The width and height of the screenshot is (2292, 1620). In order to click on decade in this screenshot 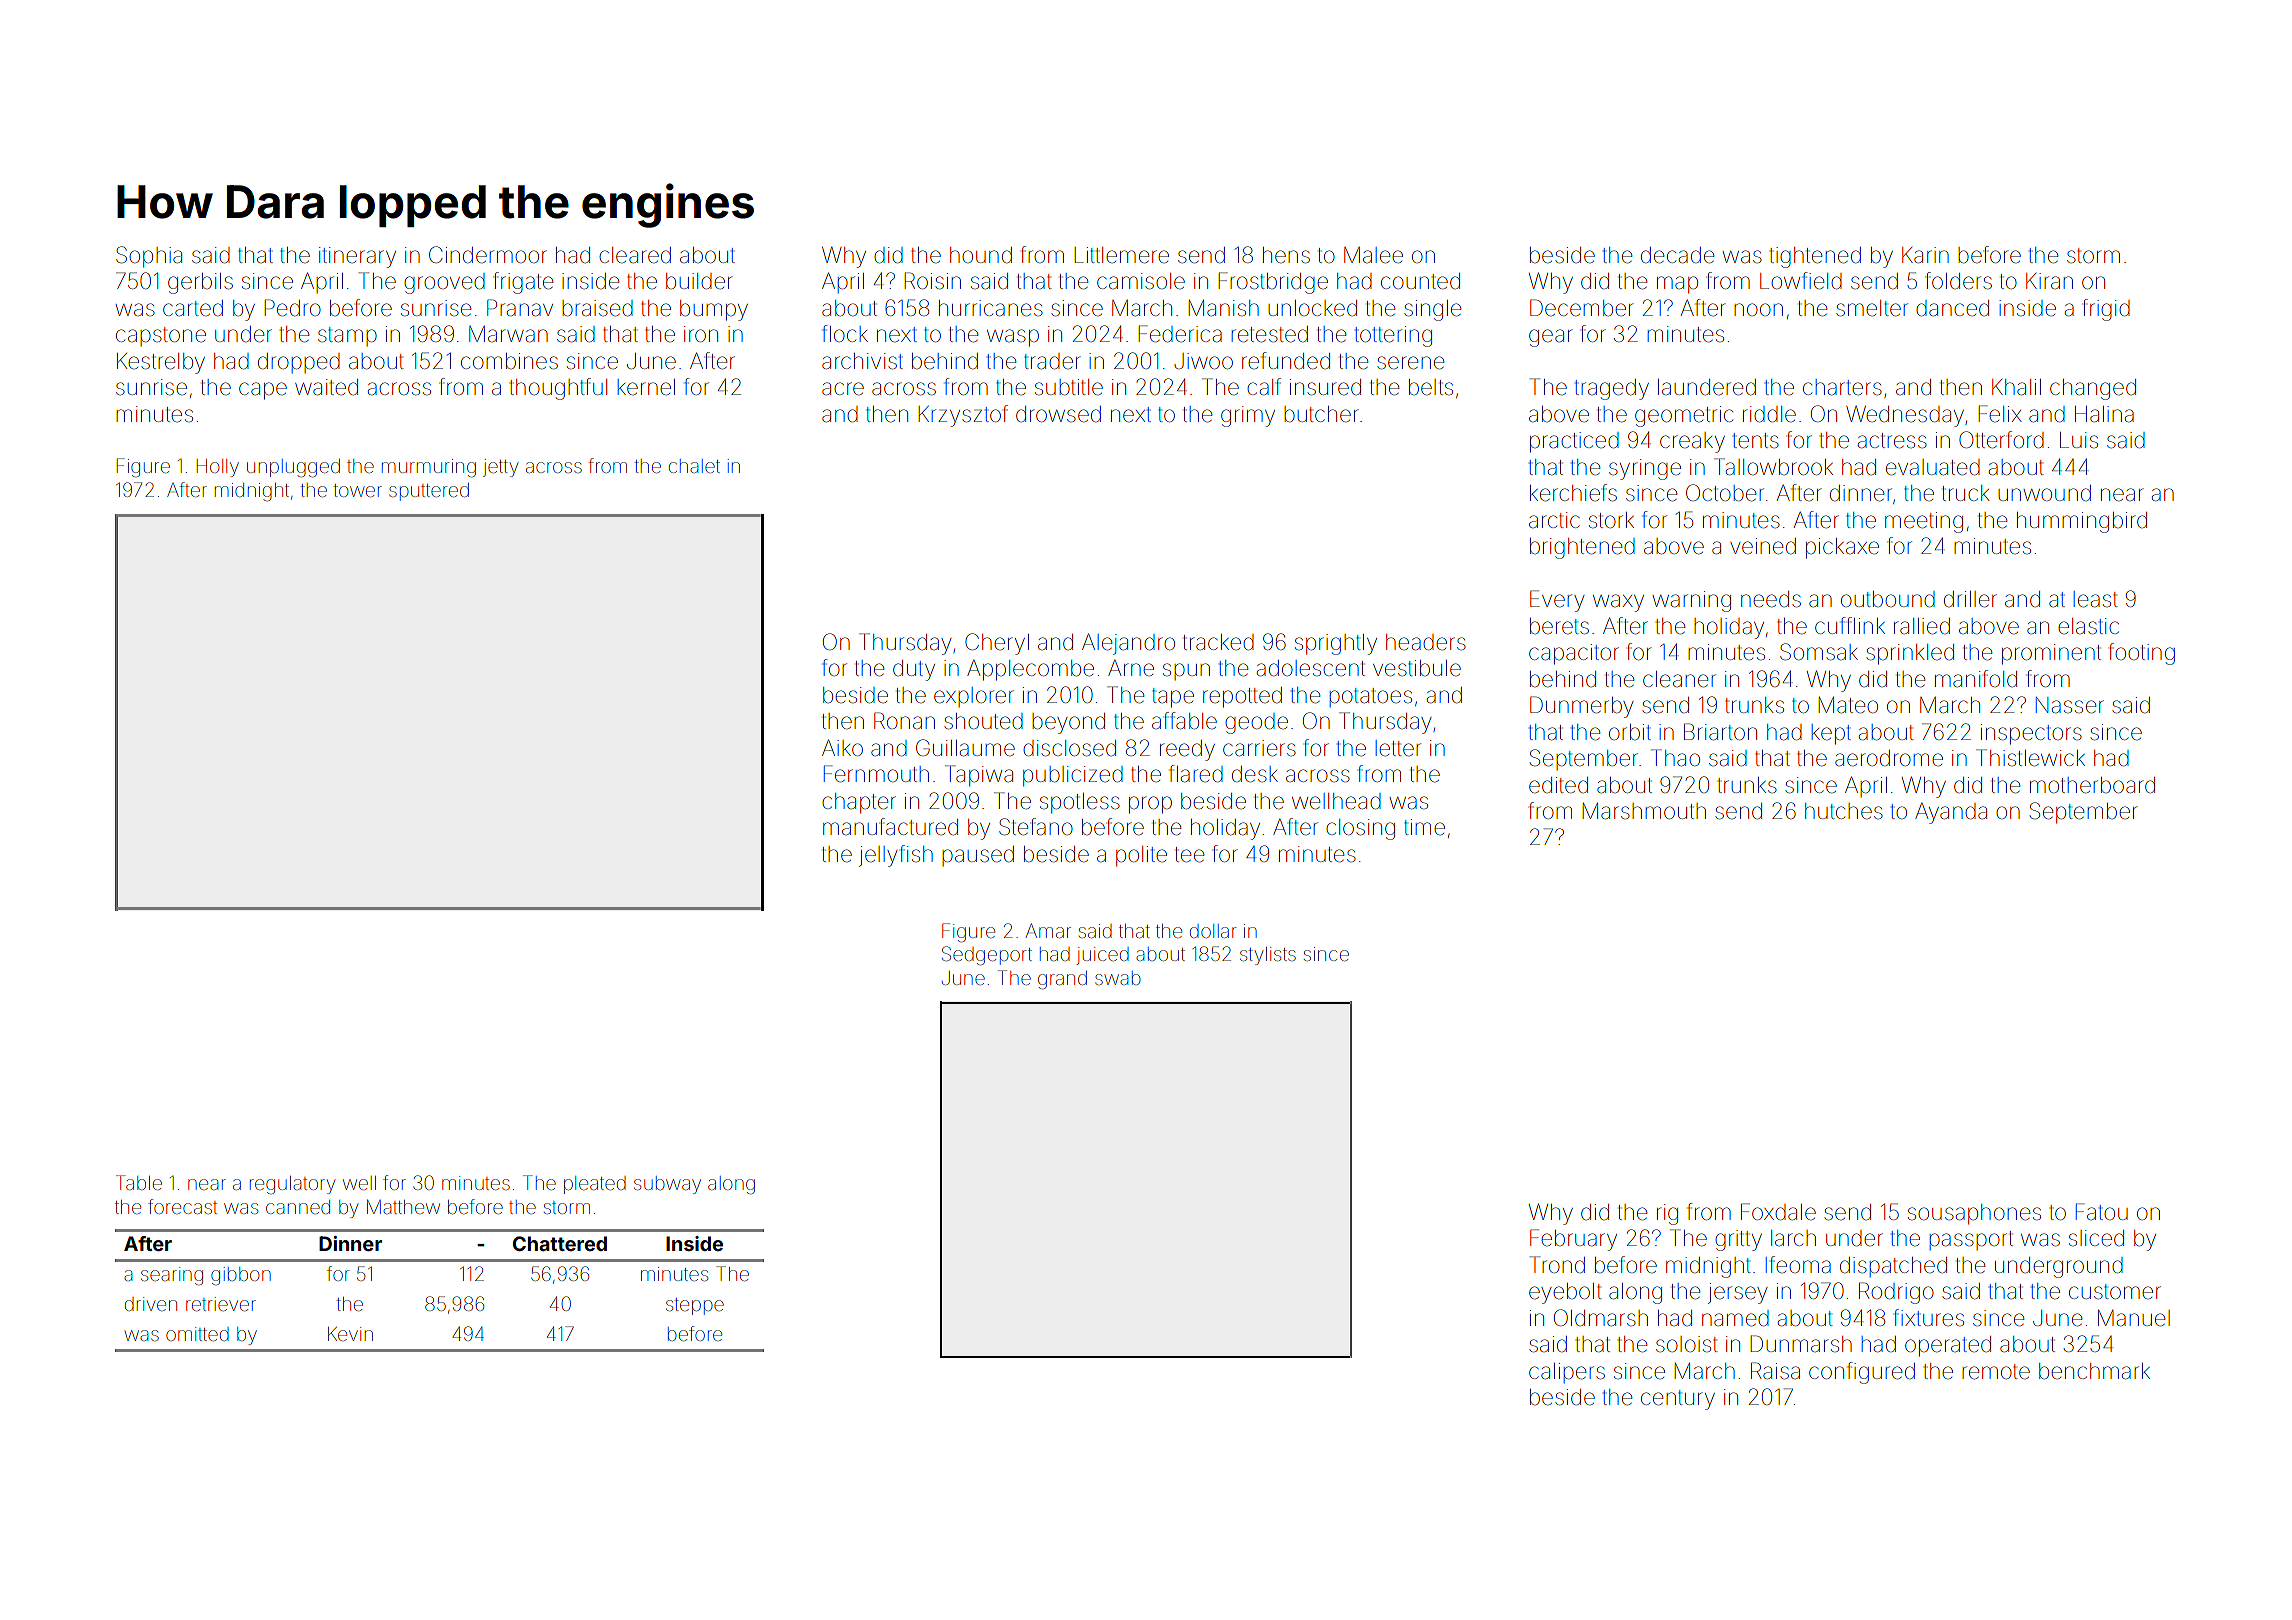, I will do `click(1677, 255)`.
